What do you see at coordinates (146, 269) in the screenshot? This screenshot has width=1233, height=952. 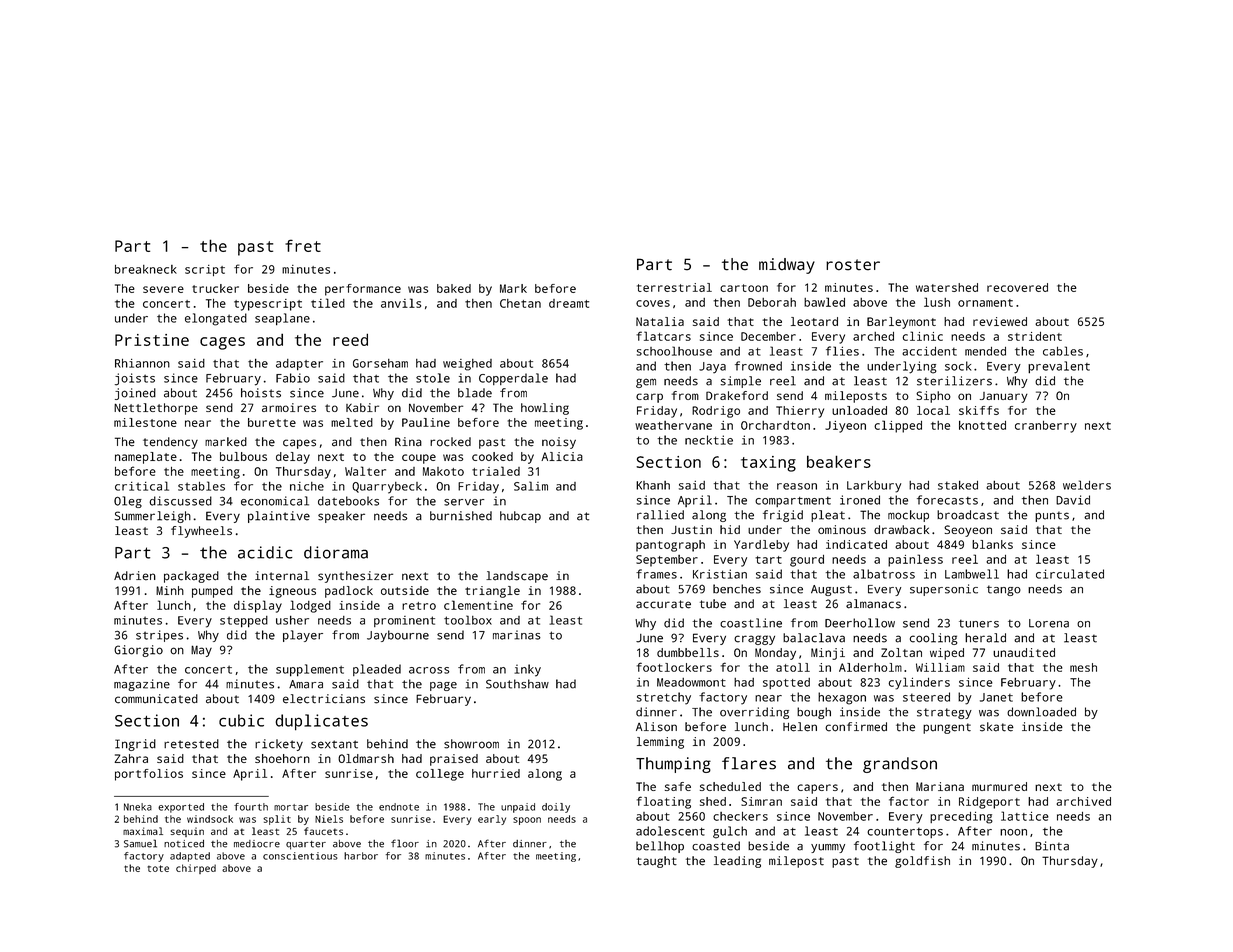 I see `breakneck` at bounding box center [146, 269].
